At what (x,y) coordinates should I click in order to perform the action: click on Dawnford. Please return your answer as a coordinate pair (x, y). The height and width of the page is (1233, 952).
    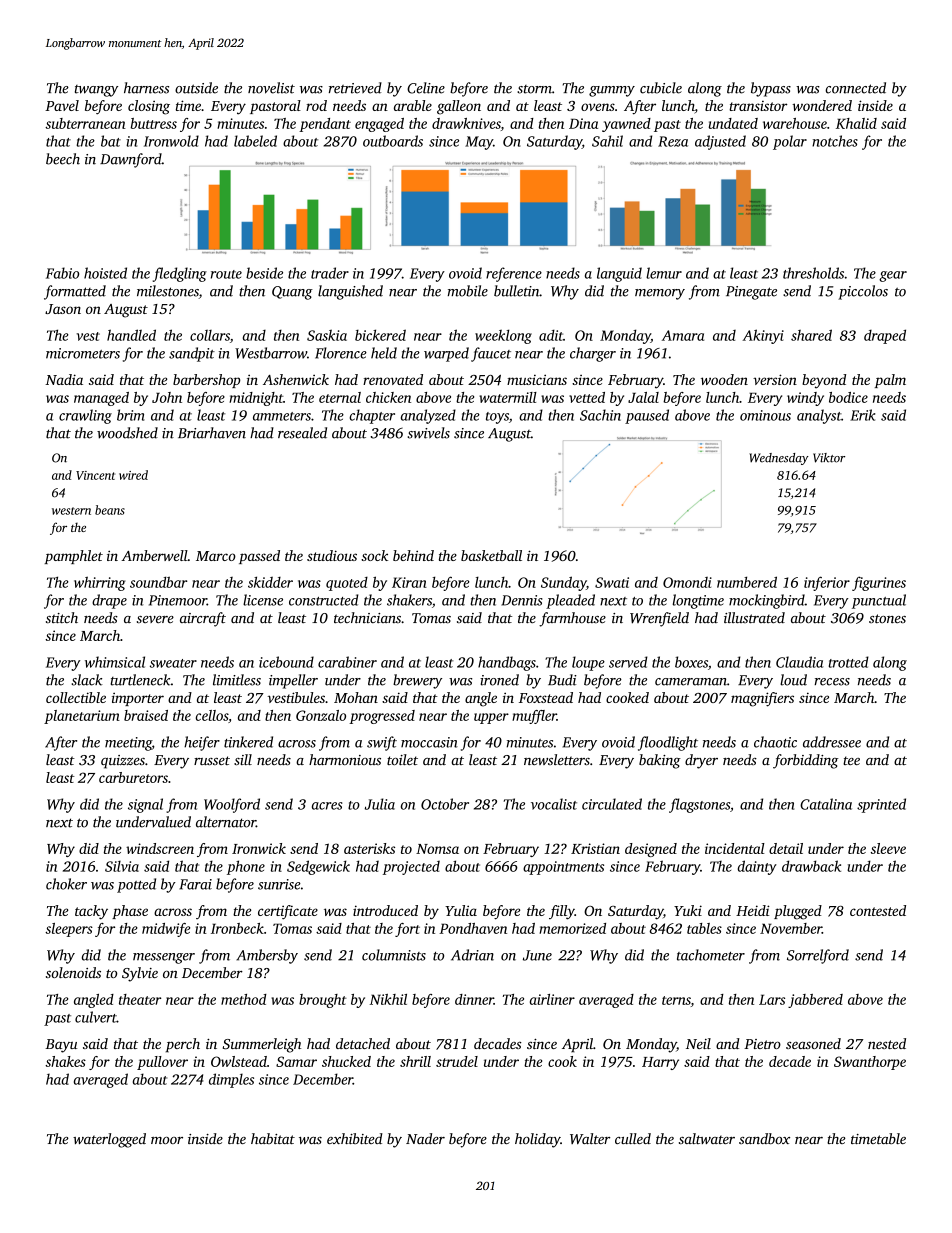
    Looking at the image, I should click on (131, 160).
